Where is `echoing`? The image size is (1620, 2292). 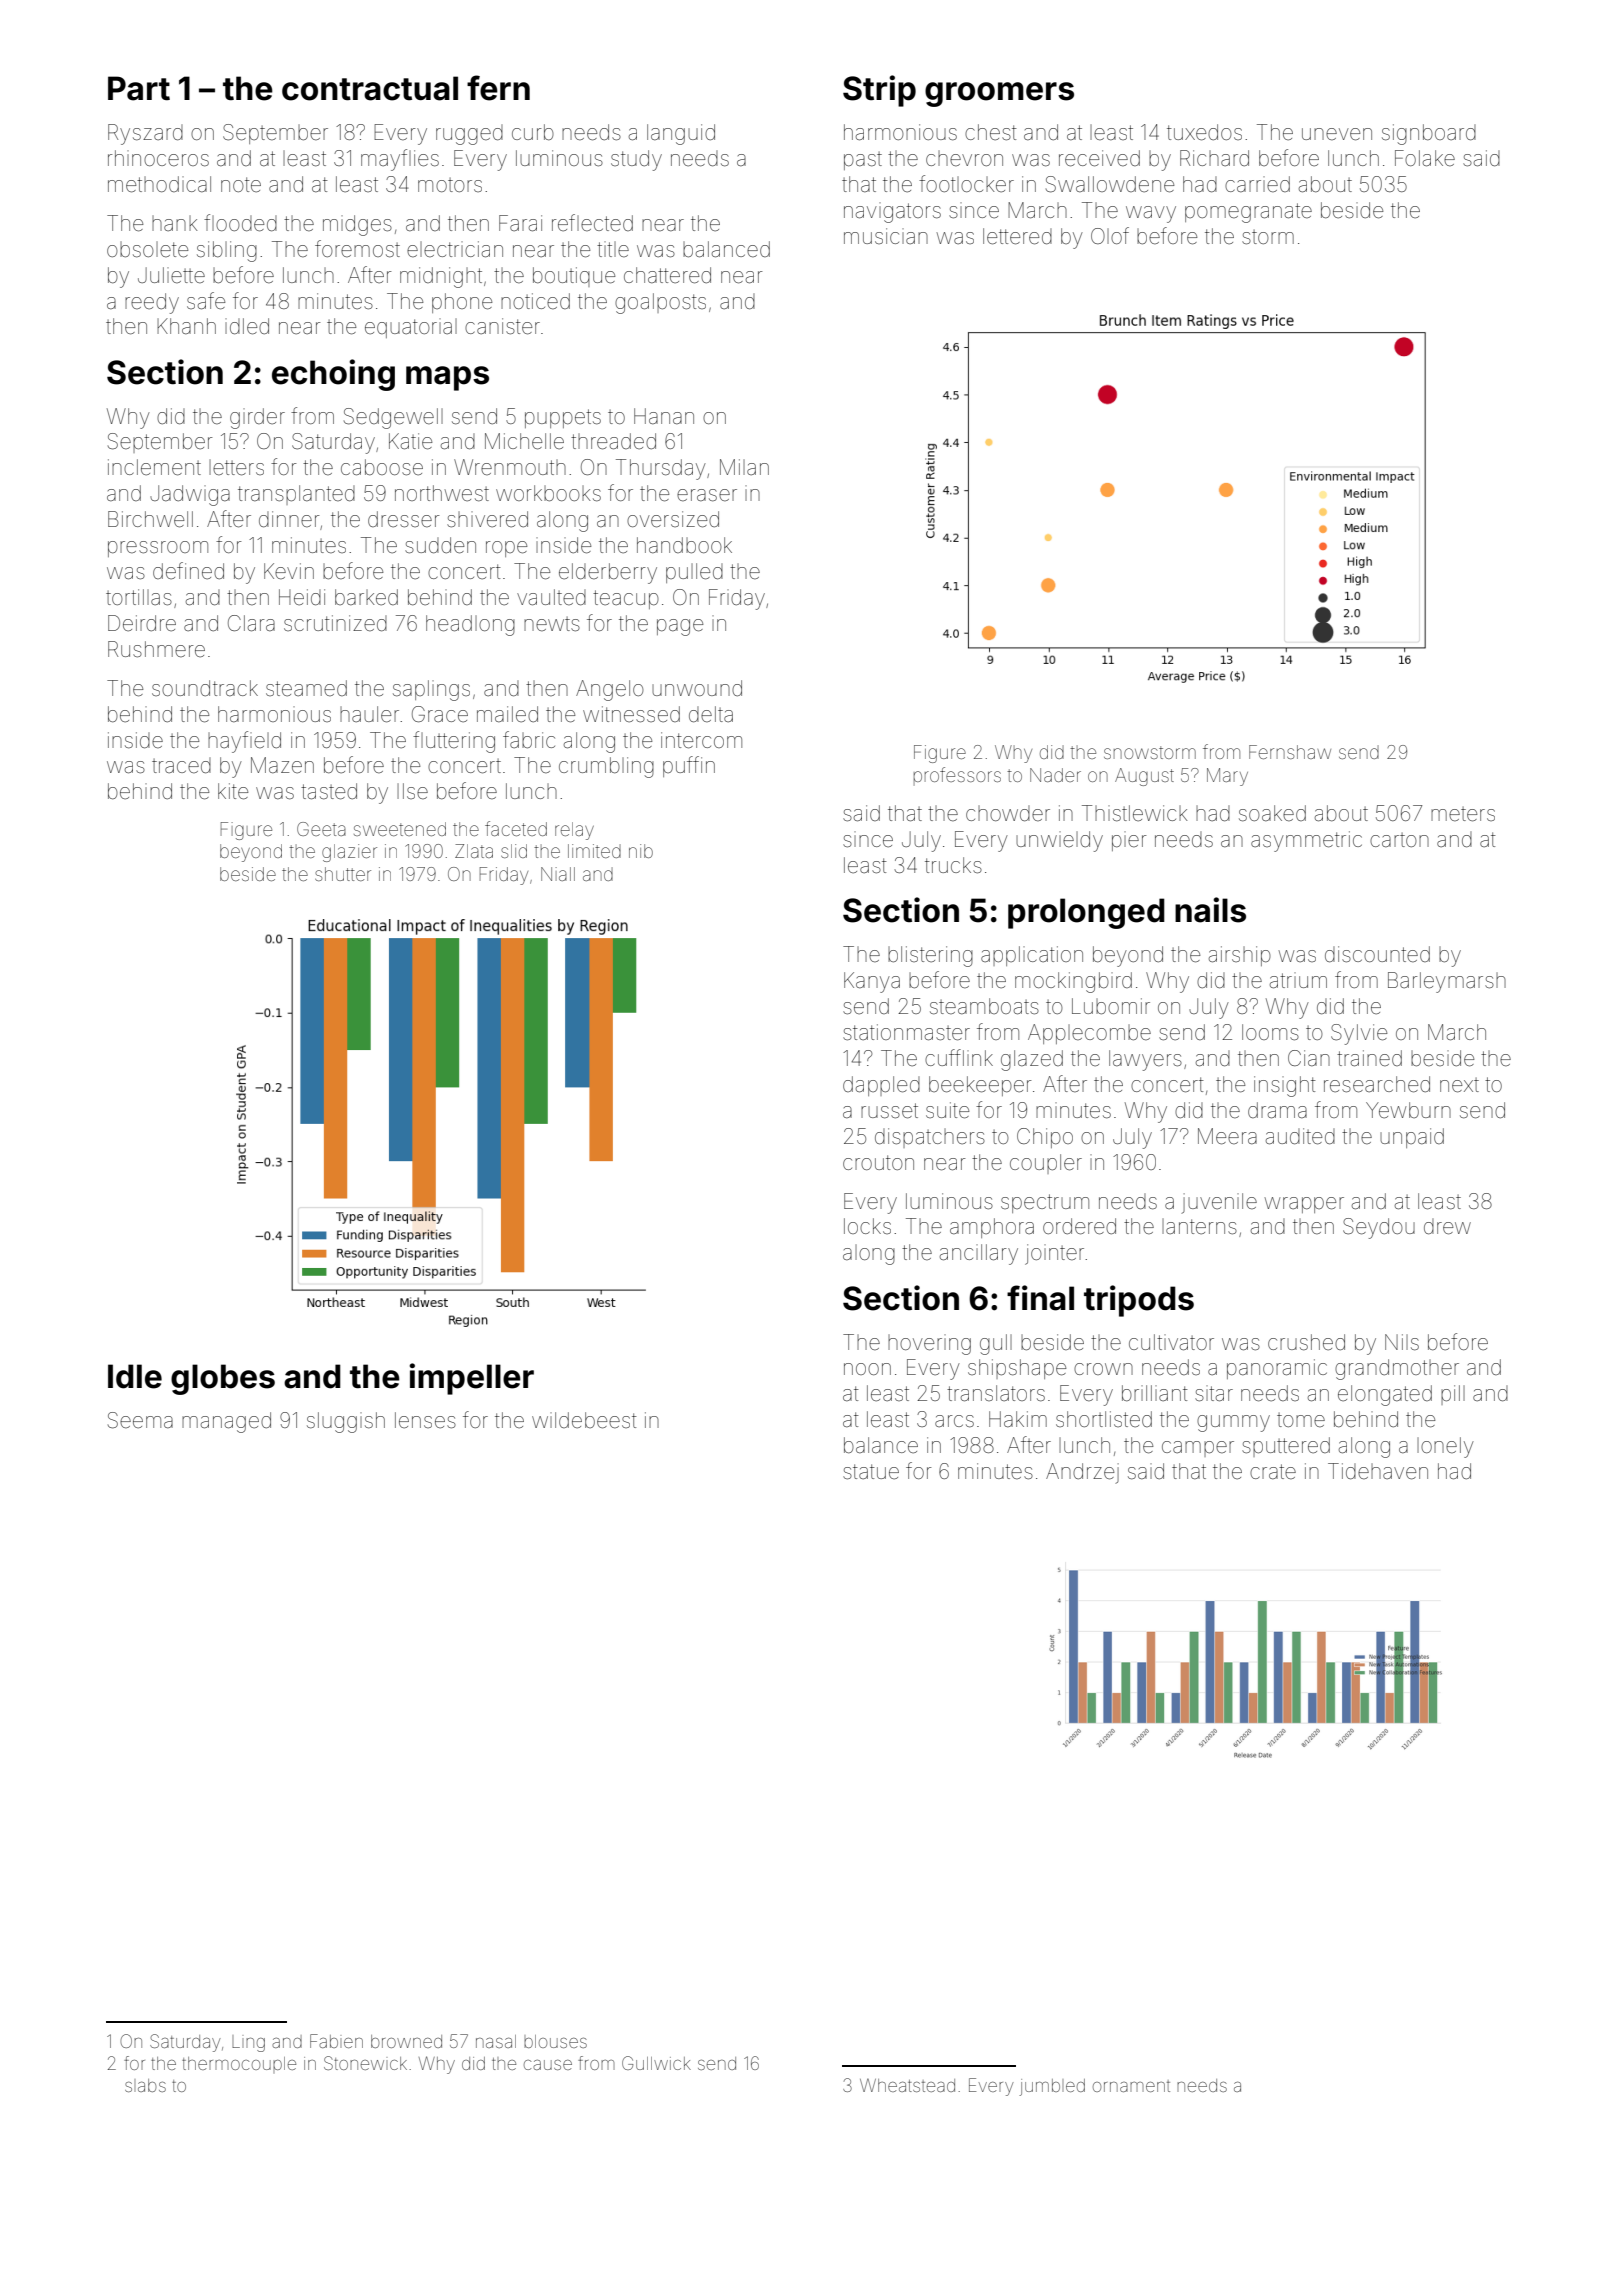
echoing is located at coordinates (333, 375).
